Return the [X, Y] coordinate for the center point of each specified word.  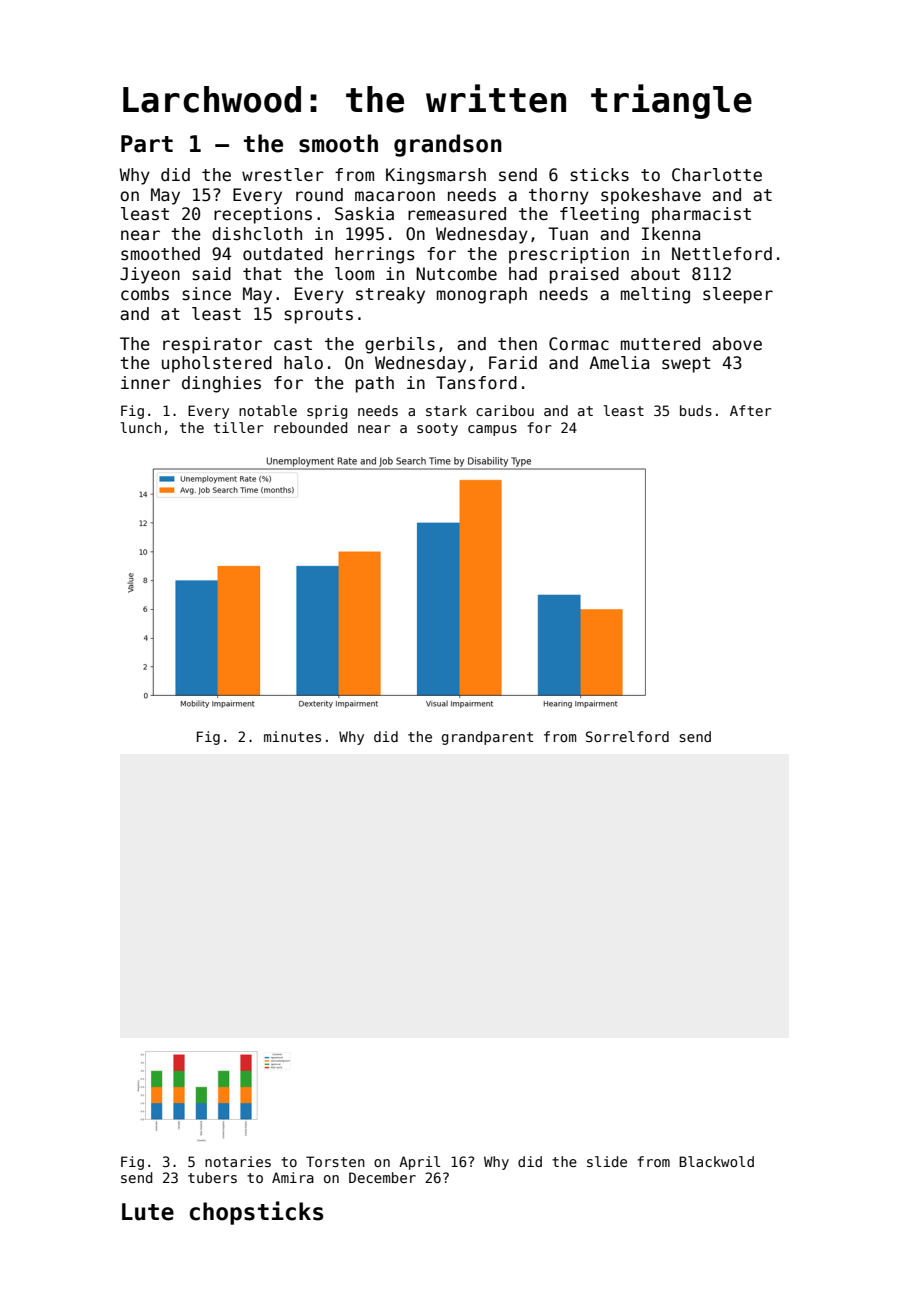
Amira [293, 1177]
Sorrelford [627, 736]
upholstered [217, 364]
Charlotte [717, 175]
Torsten [335, 1161]
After [750, 410]
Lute [148, 1212]
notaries [238, 1161]
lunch [141, 427]
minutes [292, 736]
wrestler [283, 175]
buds [696, 410]
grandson [448, 145]
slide [607, 1161]
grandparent [487, 738]
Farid [513, 363]
